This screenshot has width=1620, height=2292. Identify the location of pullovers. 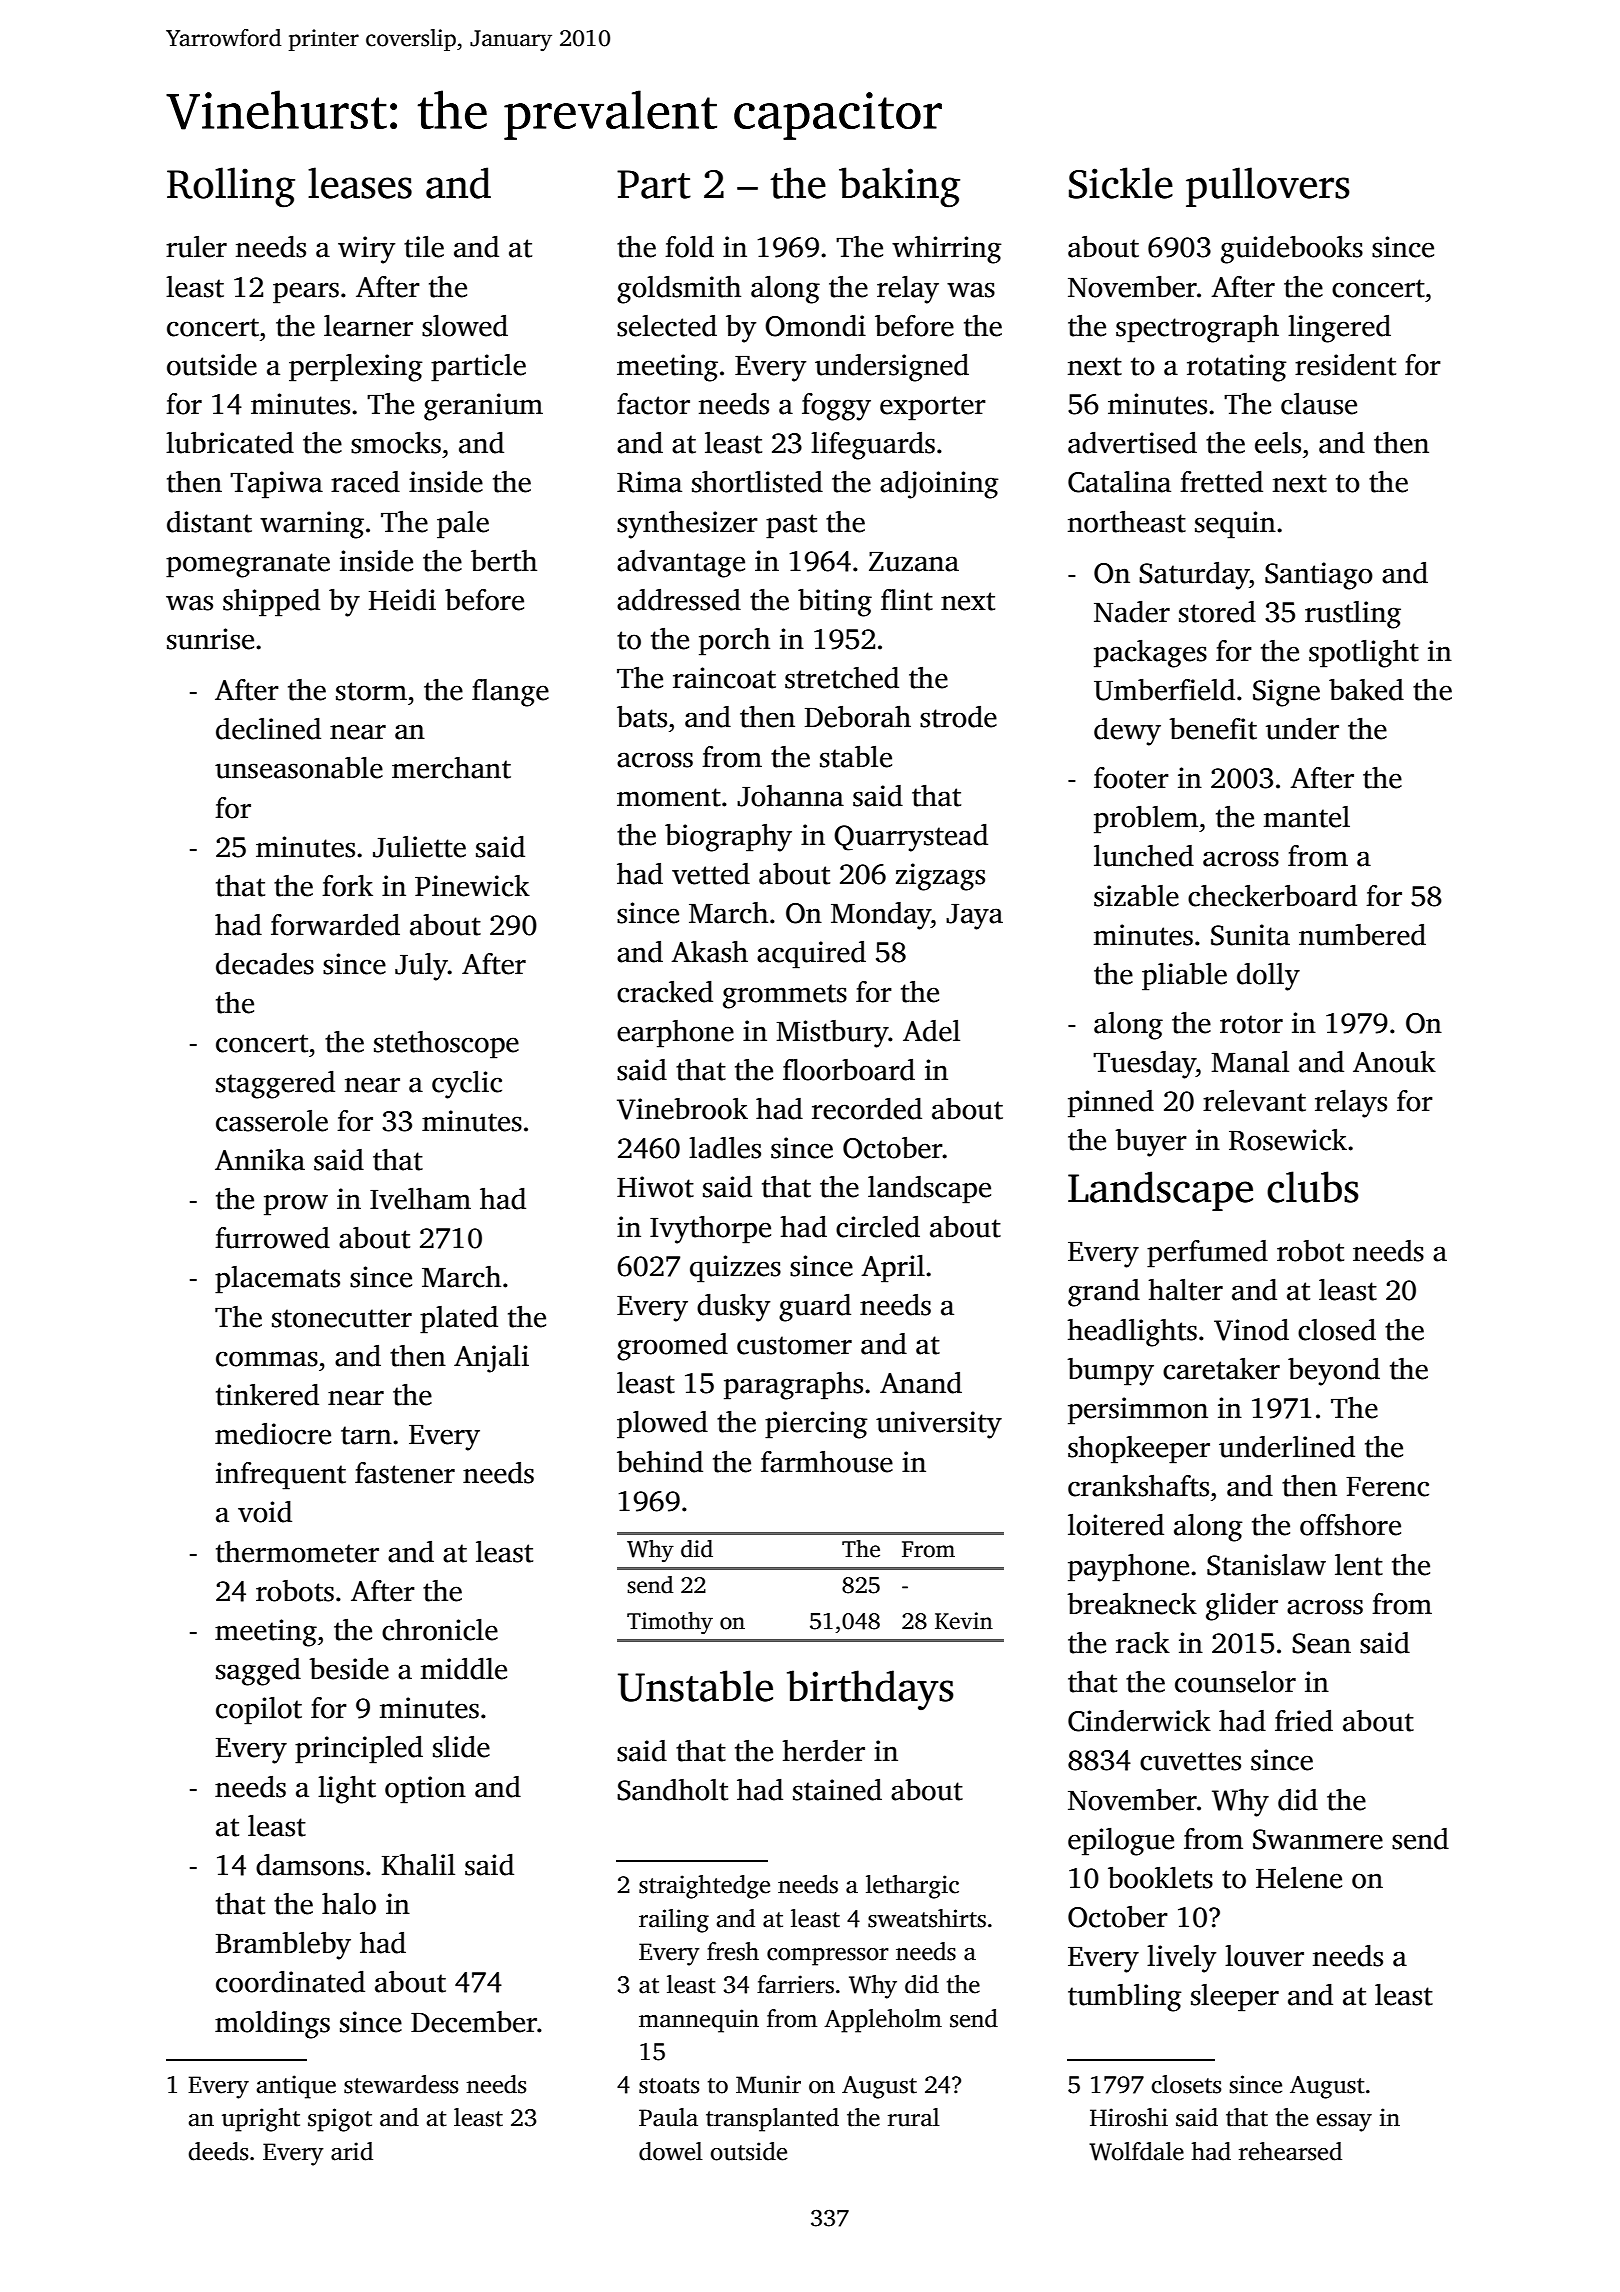
(1268, 187).
